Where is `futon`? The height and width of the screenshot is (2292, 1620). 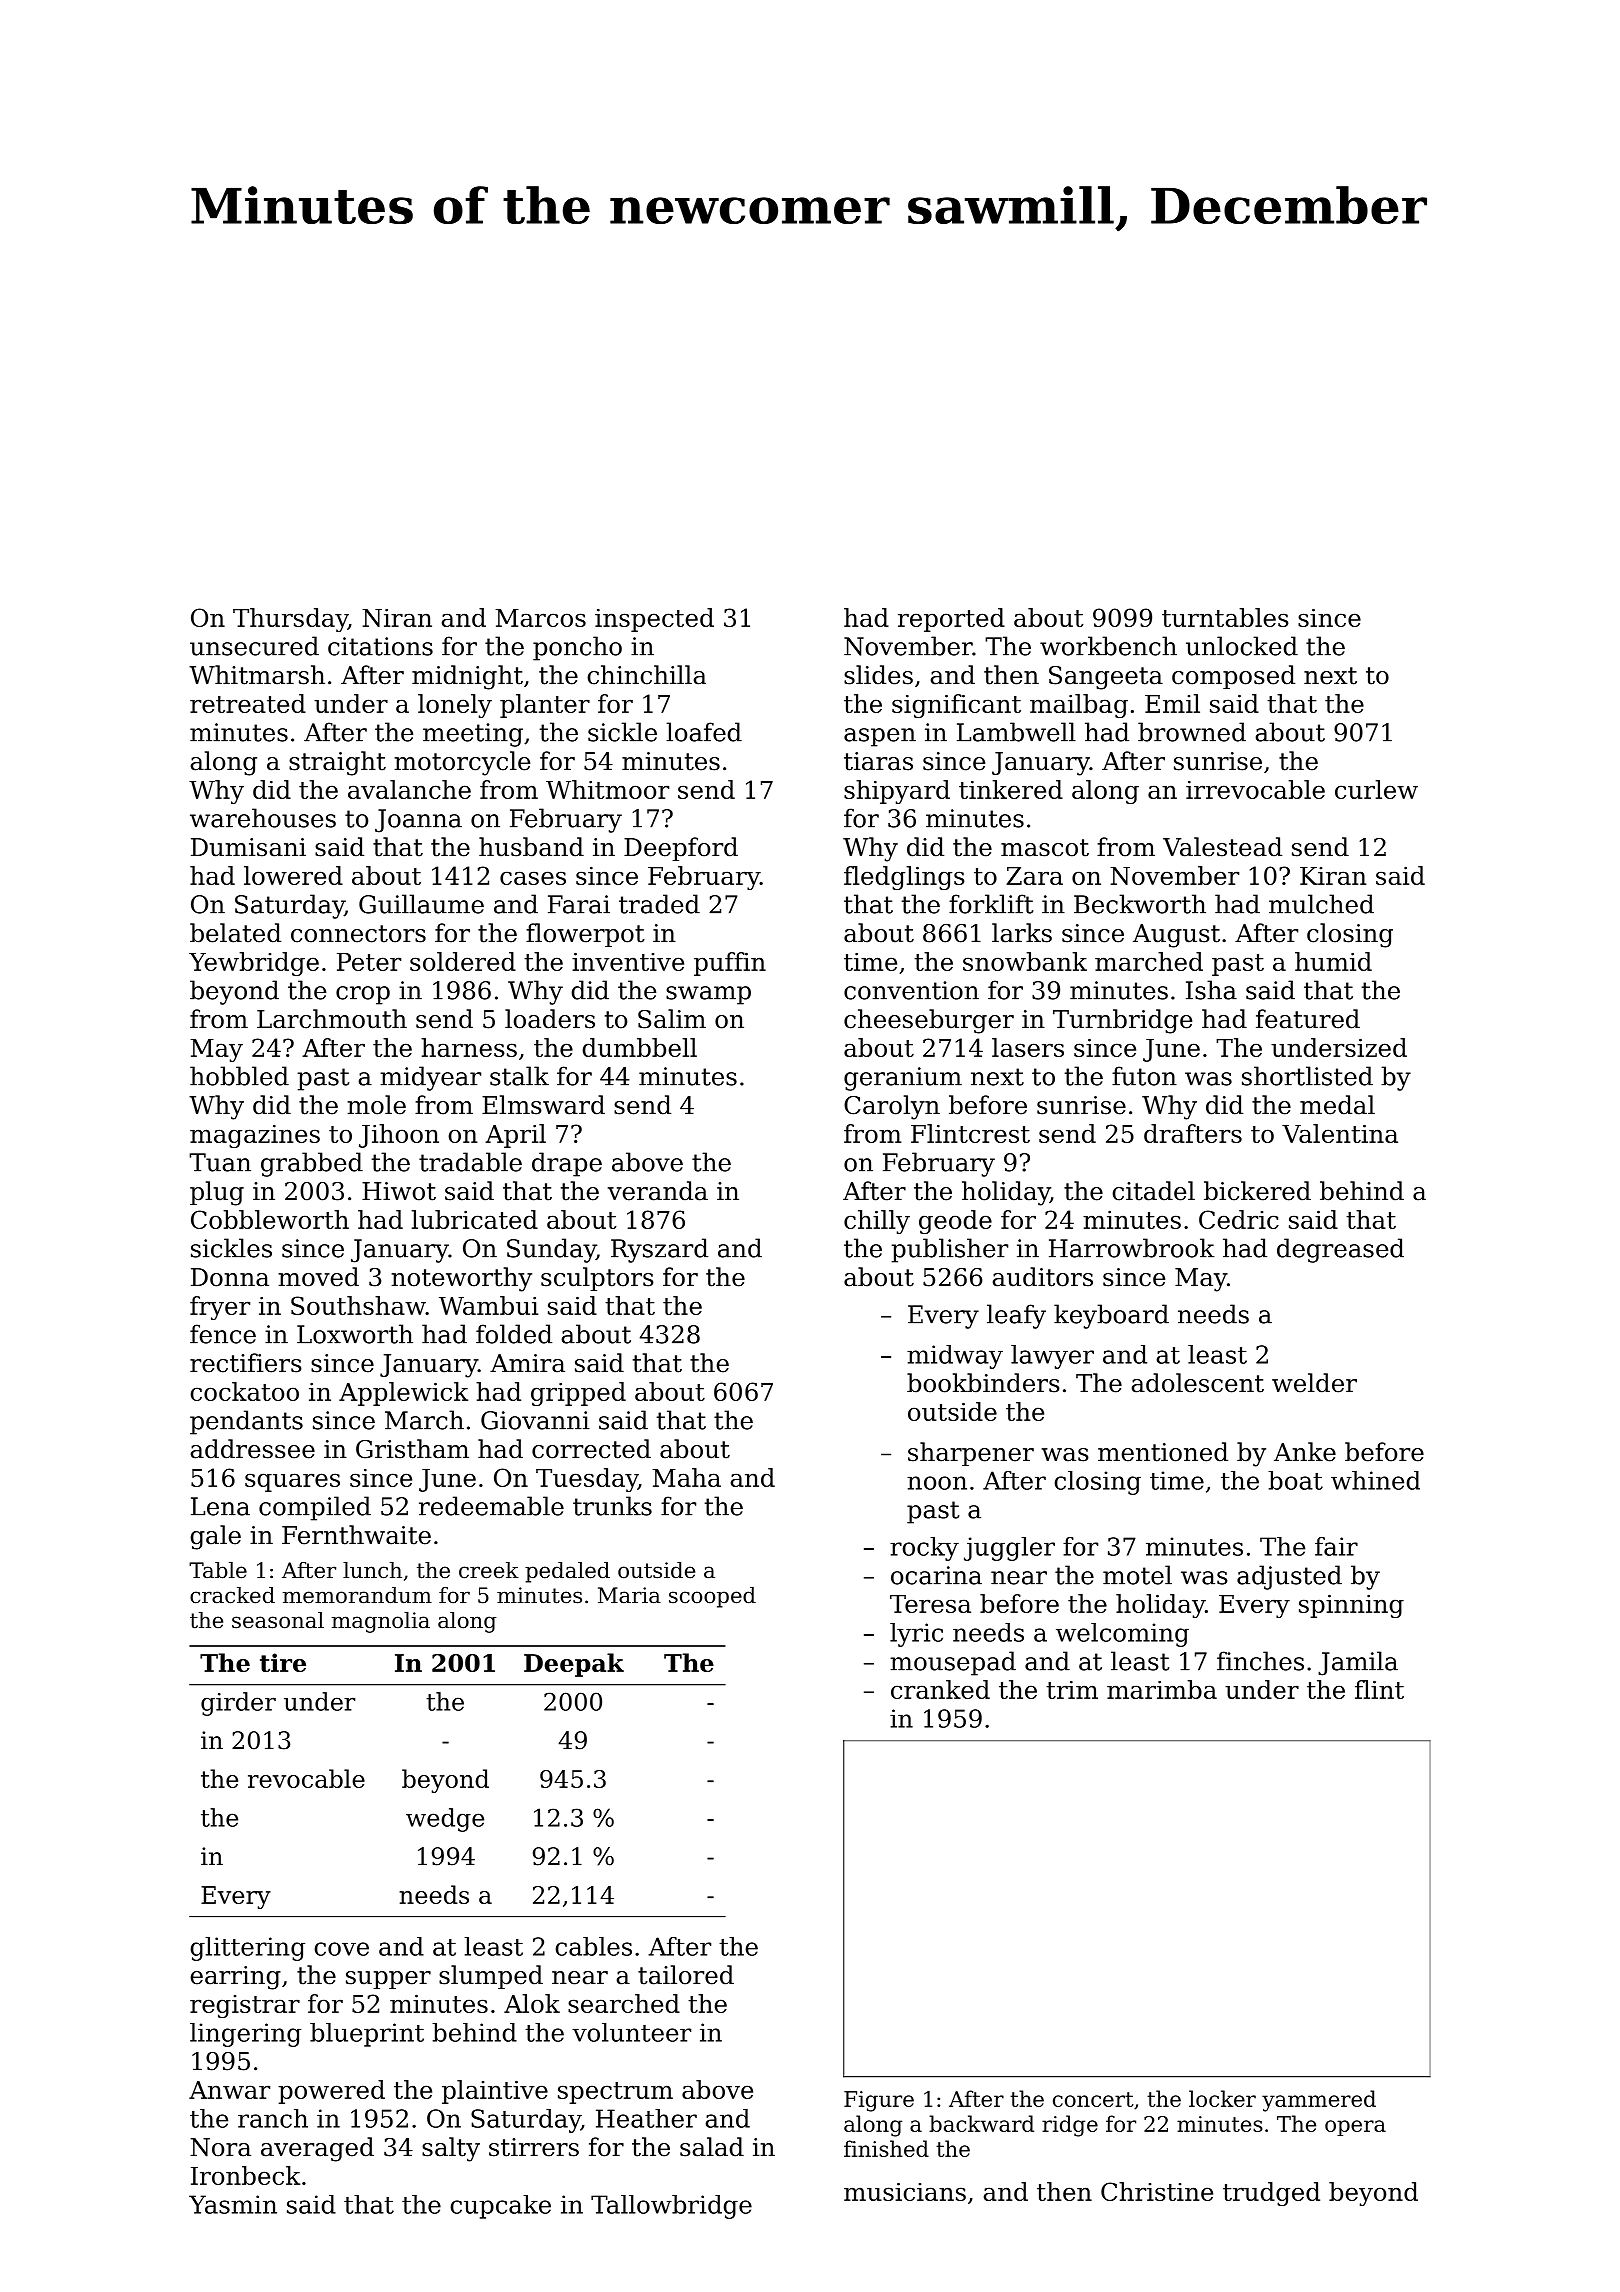
futon is located at coordinates (1144, 1076).
